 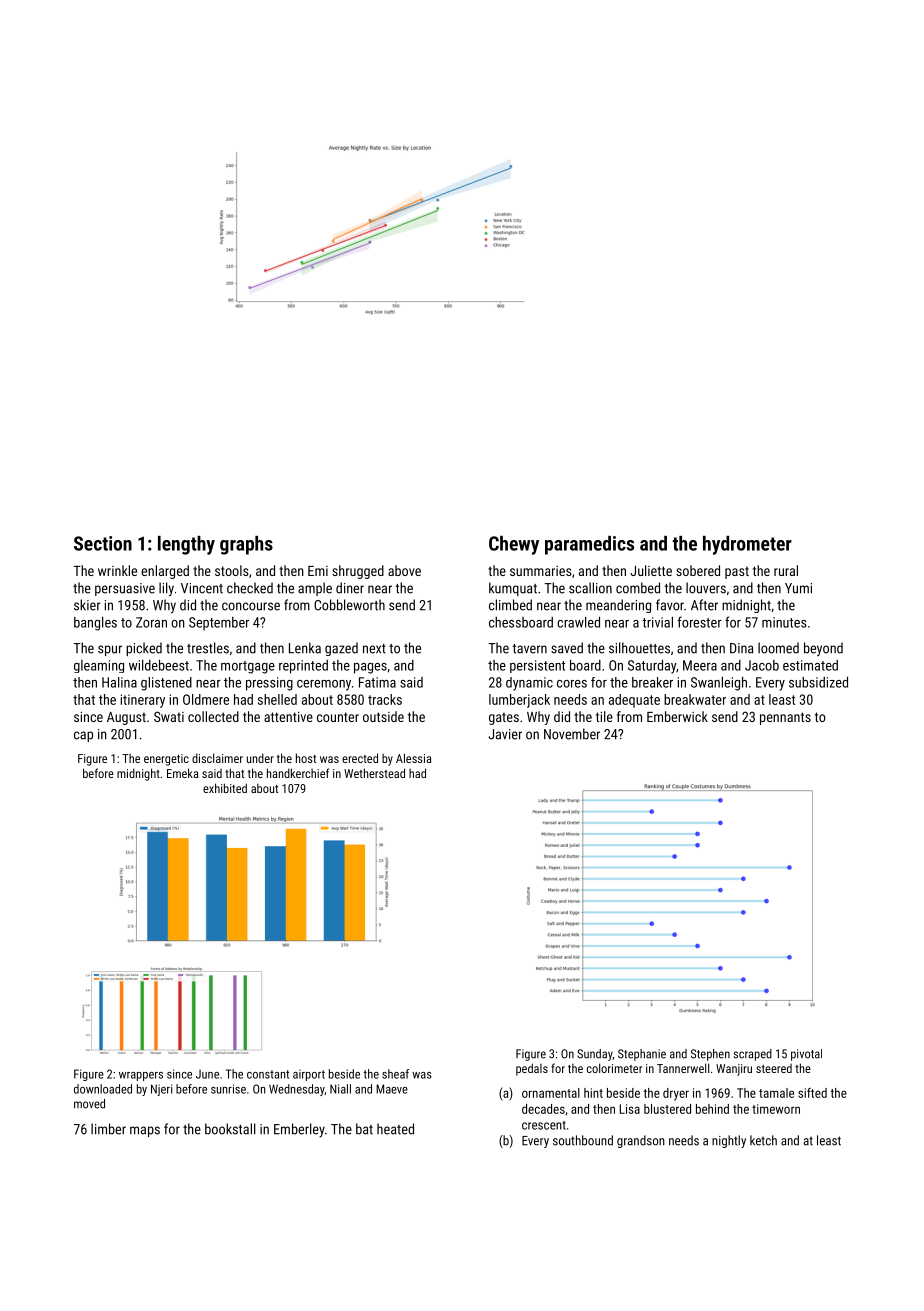 What do you see at coordinates (395, 1129) in the page?
I see `heated` at bounding box center [395, 1129].
